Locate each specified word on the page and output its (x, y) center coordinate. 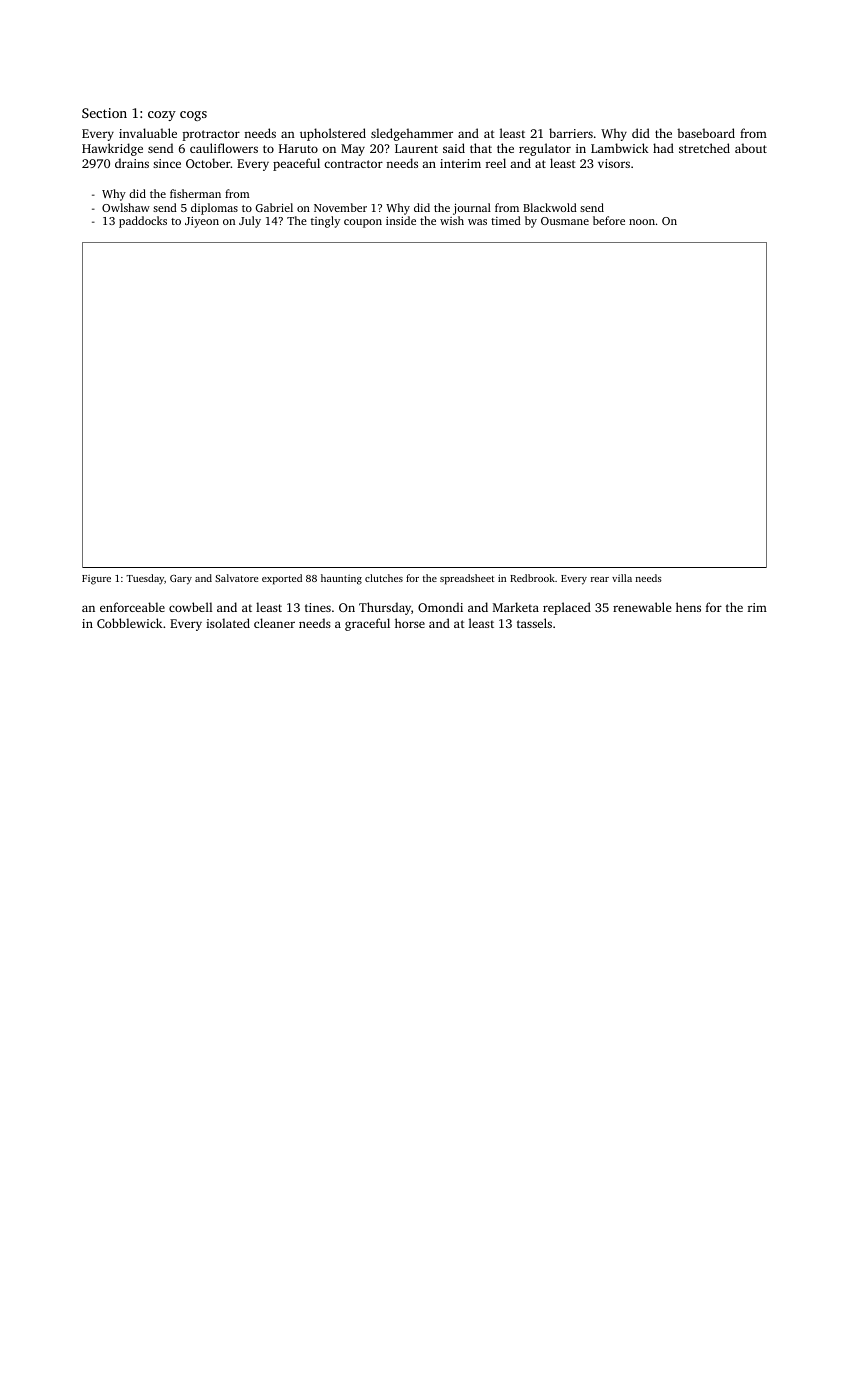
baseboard (706, 133)
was (477, 222)
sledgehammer (412, 134)
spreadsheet (467, 579)
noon (642, 222)
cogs (193, 116)
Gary (181, 580)
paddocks (143, 222)
